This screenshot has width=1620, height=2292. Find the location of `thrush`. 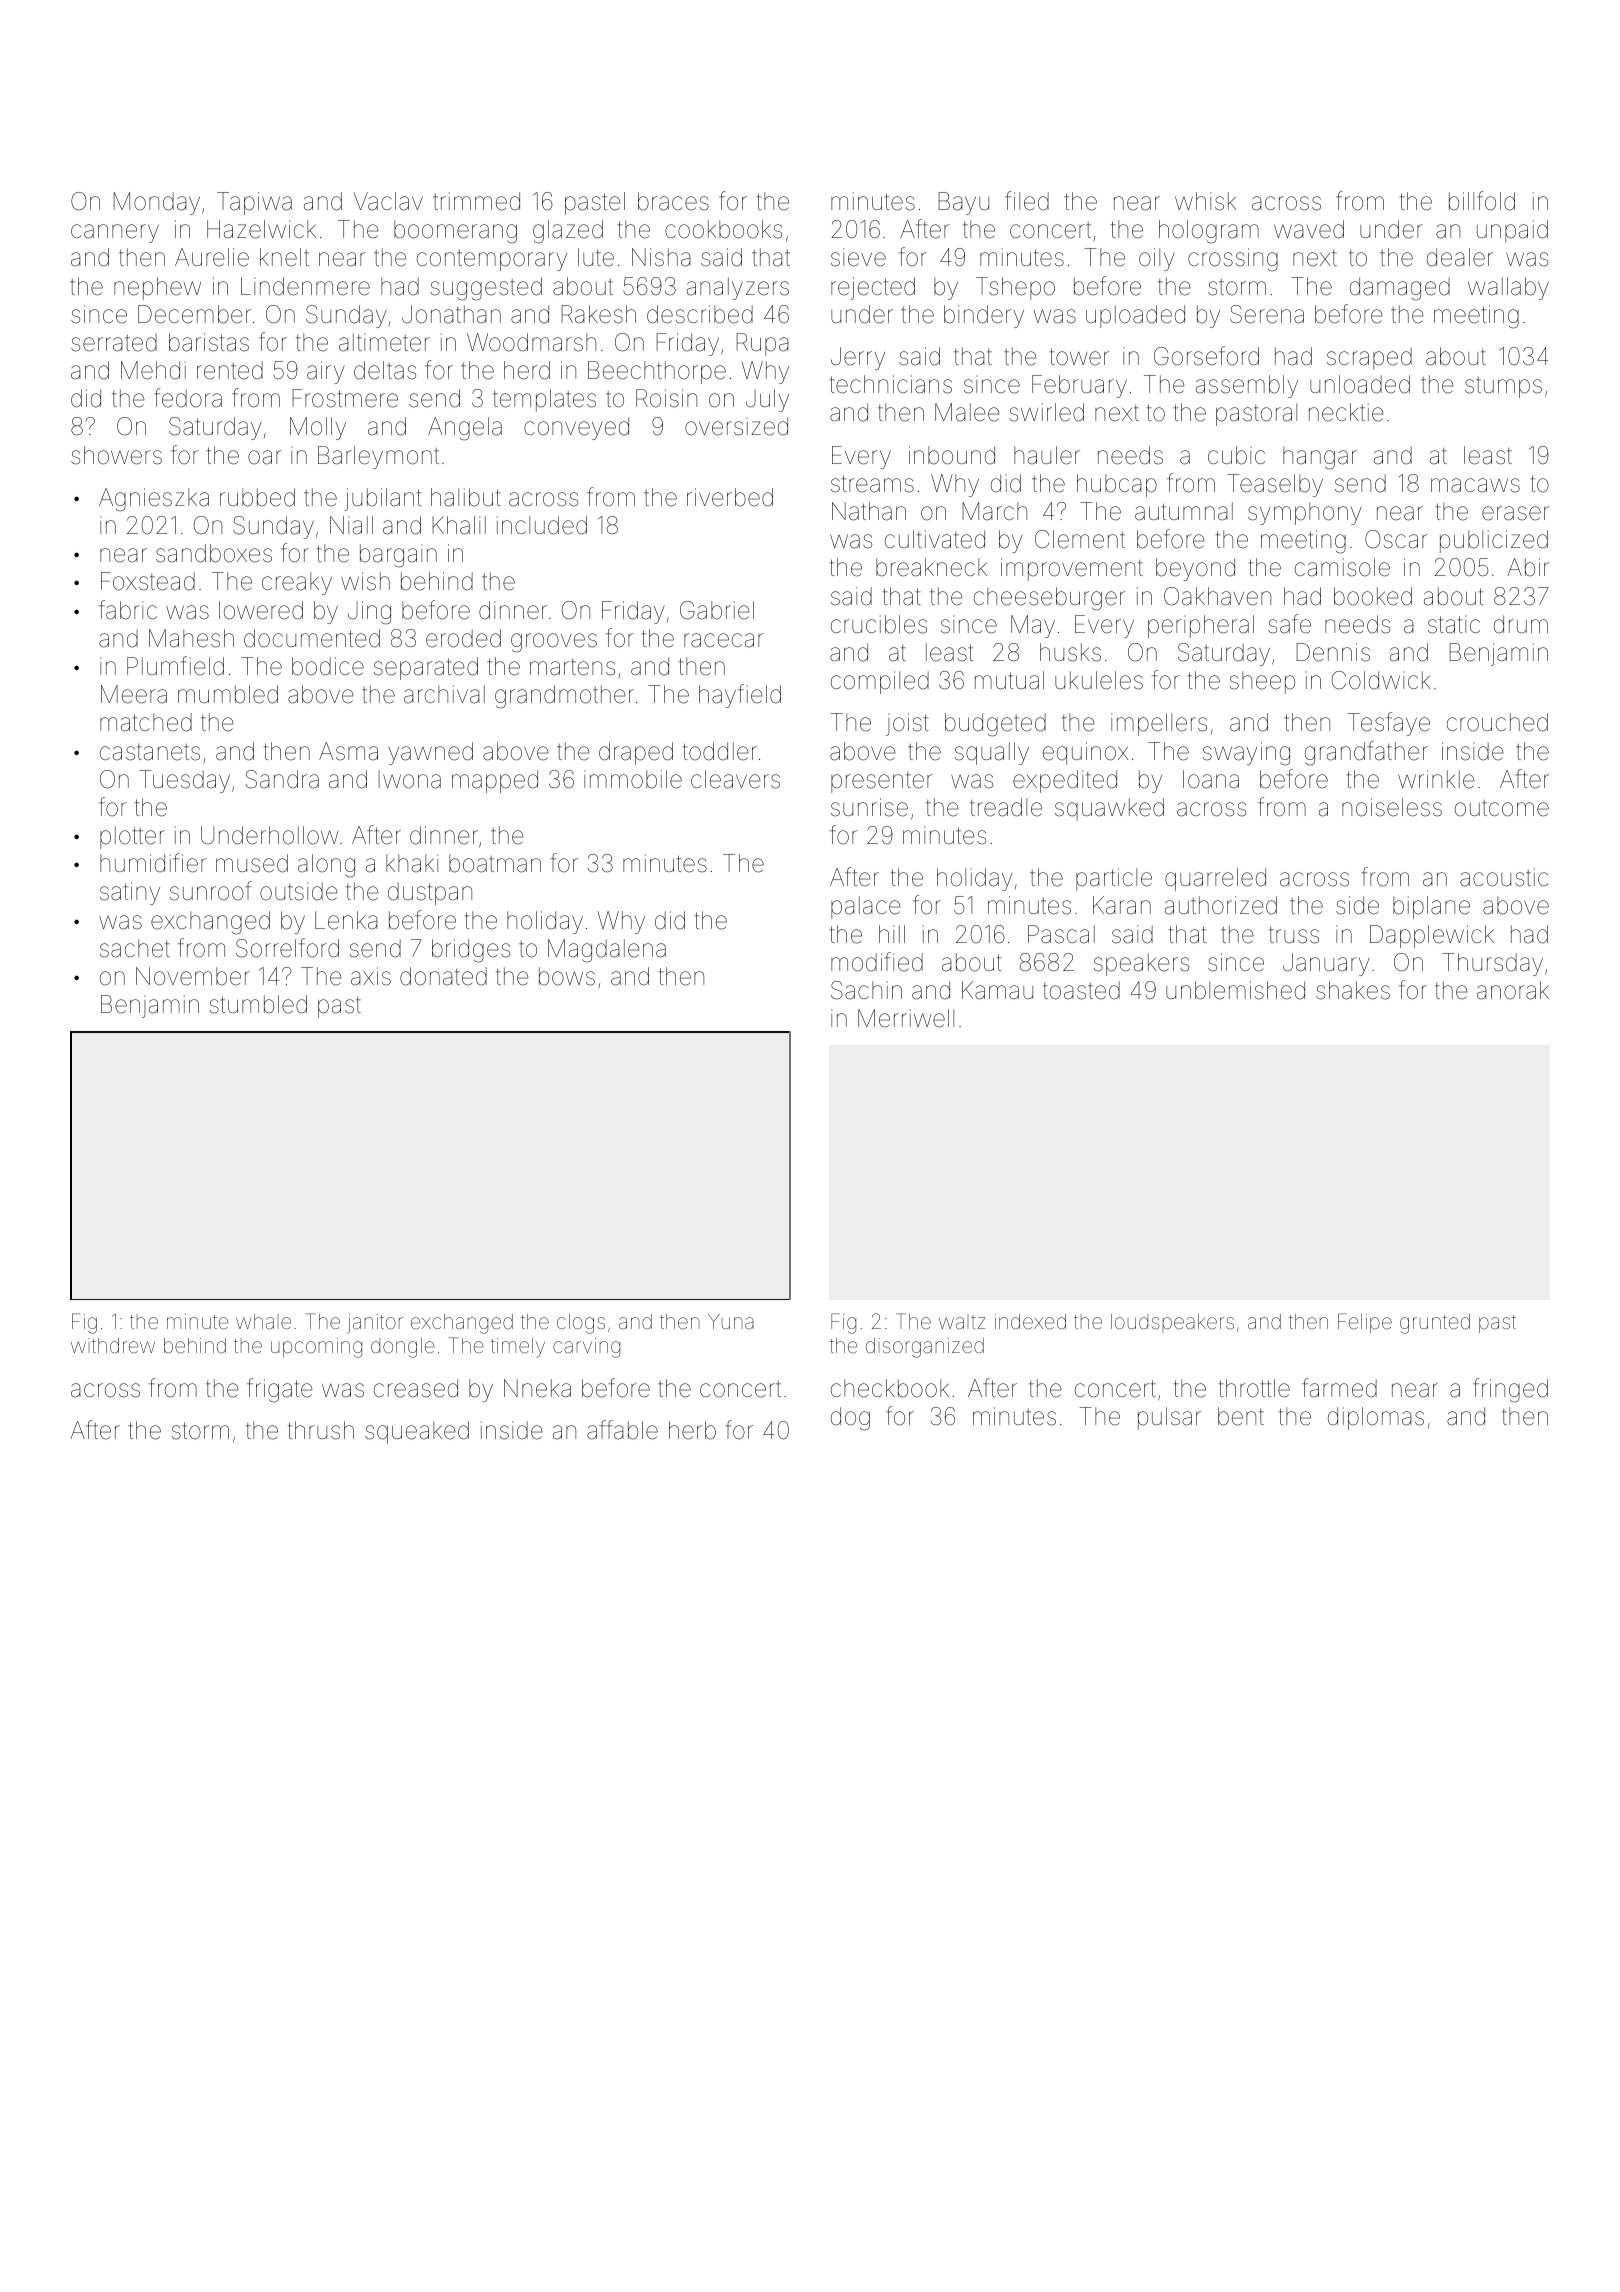

thrush is located at coordinates (321, 1430).
